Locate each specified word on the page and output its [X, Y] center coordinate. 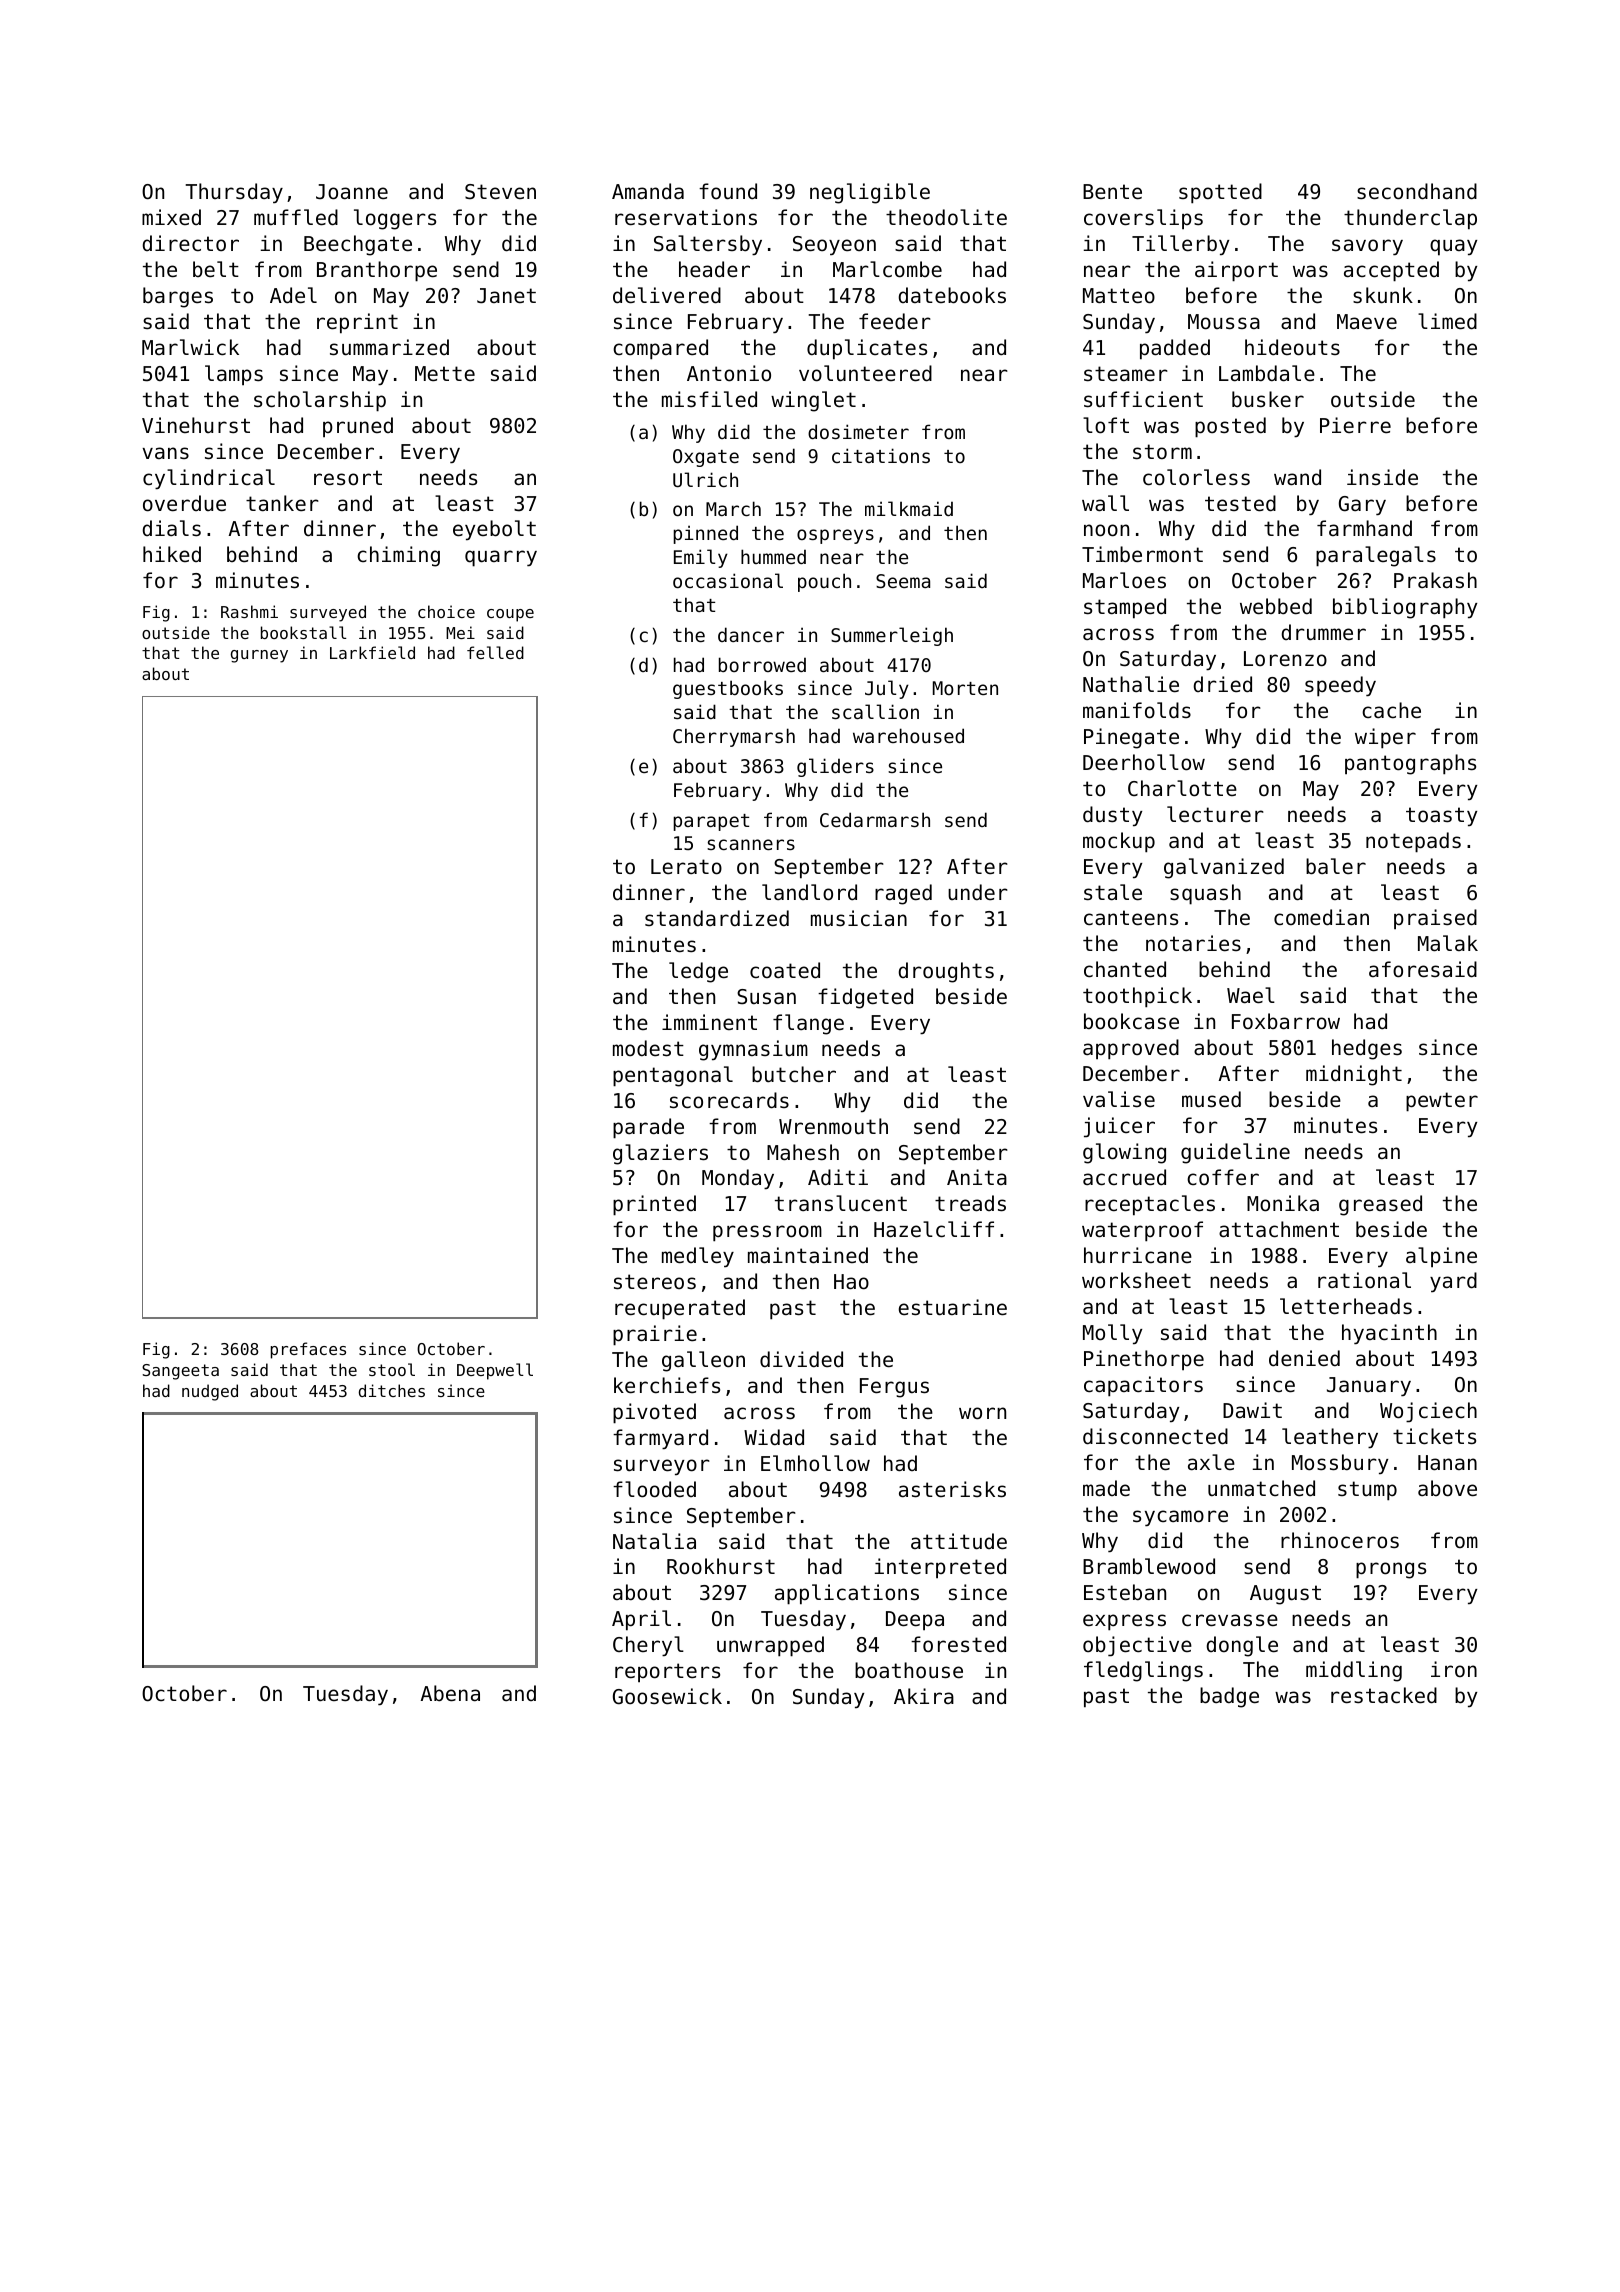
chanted [1125, 969]
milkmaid [909, 508]
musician [859, 918]
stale [1113, 892]
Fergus [894, 1388]
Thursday [234, 193]
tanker [282, 503]
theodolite [946, 217]
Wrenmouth [833, 1126]
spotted [1220, 193]
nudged [210, 1392]
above [1447, 1488]
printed [654, 1205]
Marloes [1124, 580]
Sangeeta [180, 1372]
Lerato [686, 867]
